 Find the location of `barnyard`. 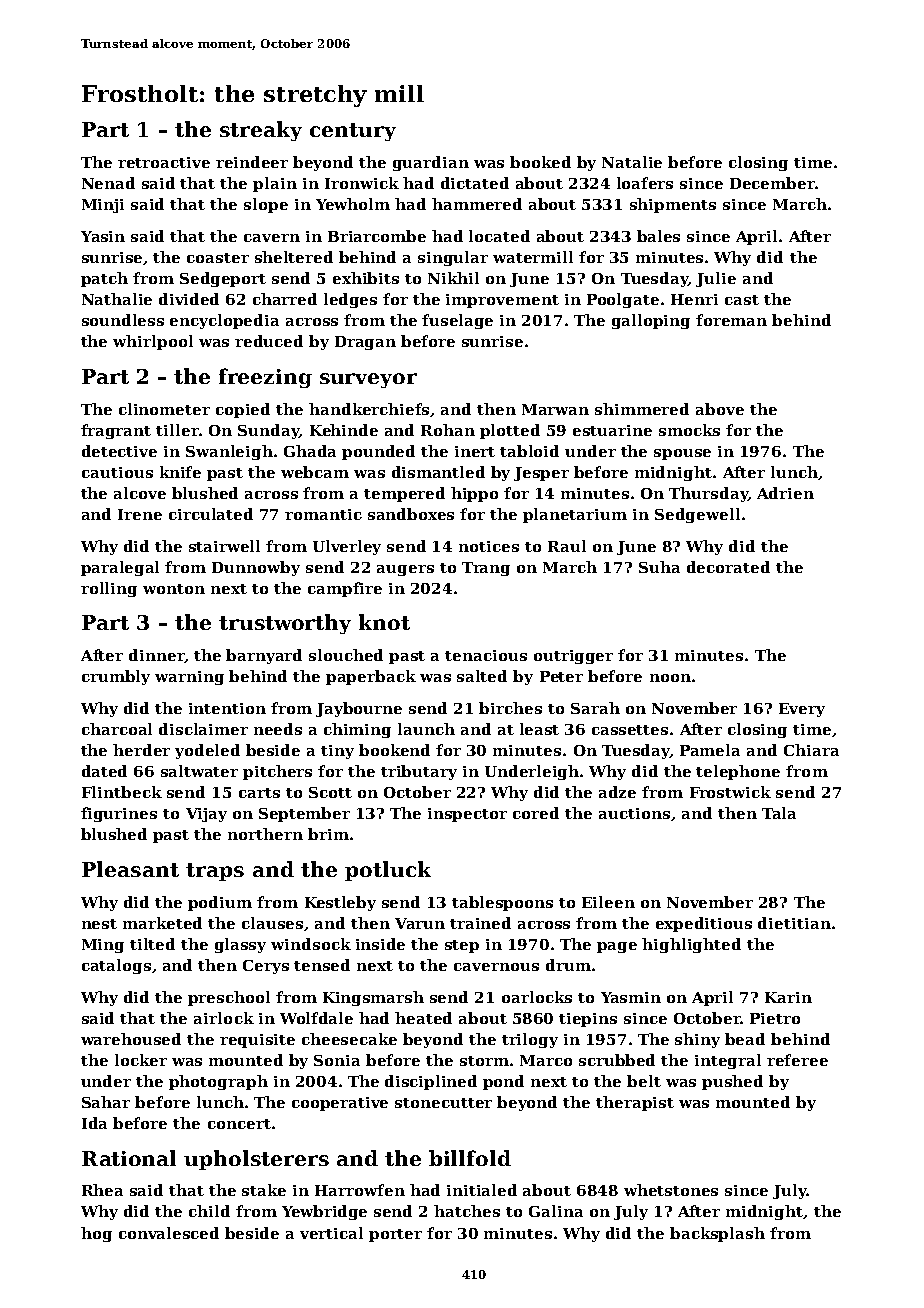

barnyard is located at coordinates (264, 656).
